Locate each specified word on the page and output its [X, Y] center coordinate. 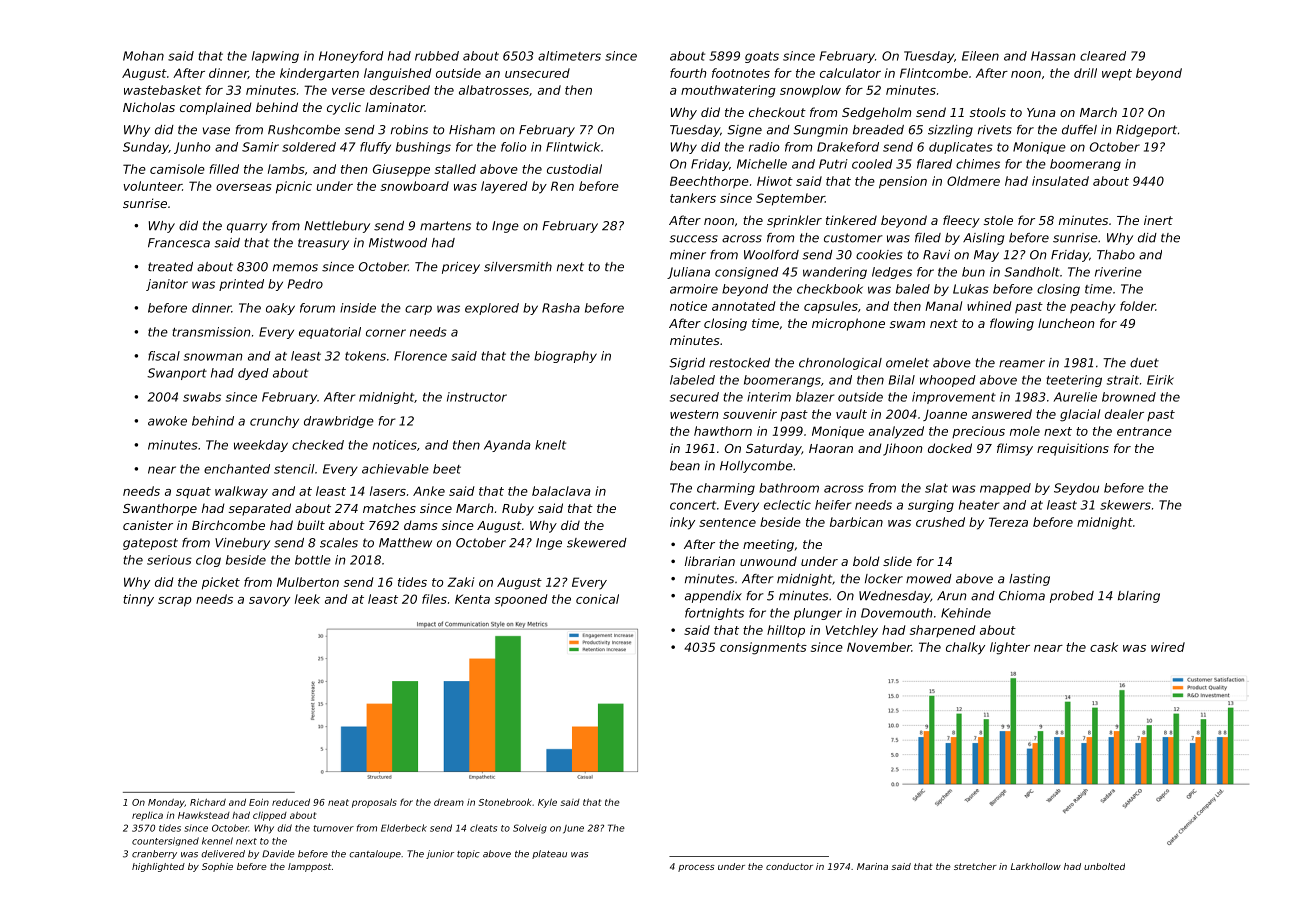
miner [688, 255]
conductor [789, 866]
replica [147, 816]
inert [1158, 220]
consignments [763, 648]
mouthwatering [728, 91]
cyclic [344, 108]
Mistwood [398, 243]
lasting [1029, 580]
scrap [175, 602]
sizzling [950, 131]
